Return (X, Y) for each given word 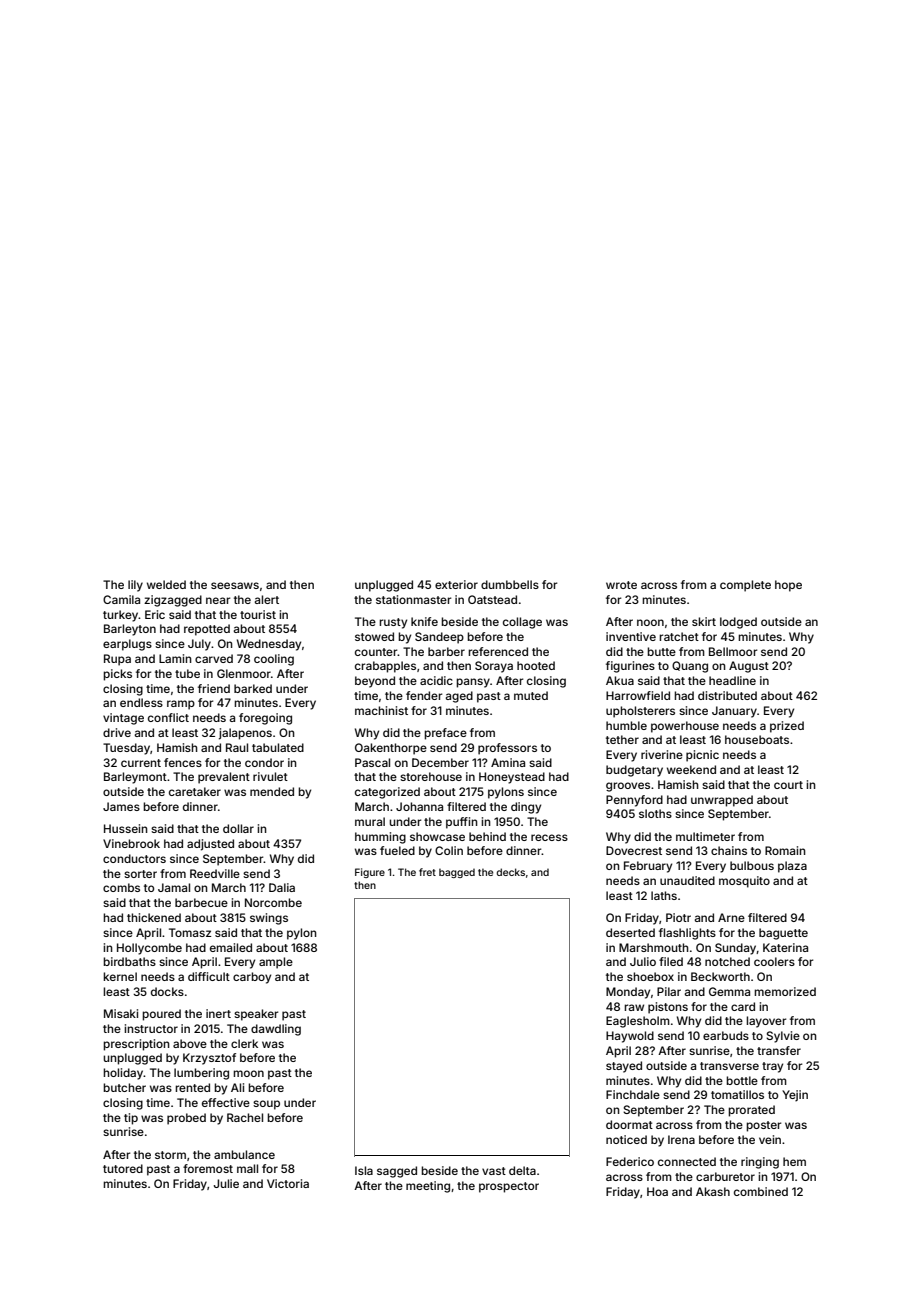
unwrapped (722, 801)
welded (166, 584)
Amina (508, 762)
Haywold (630, 1037)
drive (117, 732)
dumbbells (510, 584)
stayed (624, 1067)
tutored (123, 1168)
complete (745, 586)
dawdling (276, 1030)
